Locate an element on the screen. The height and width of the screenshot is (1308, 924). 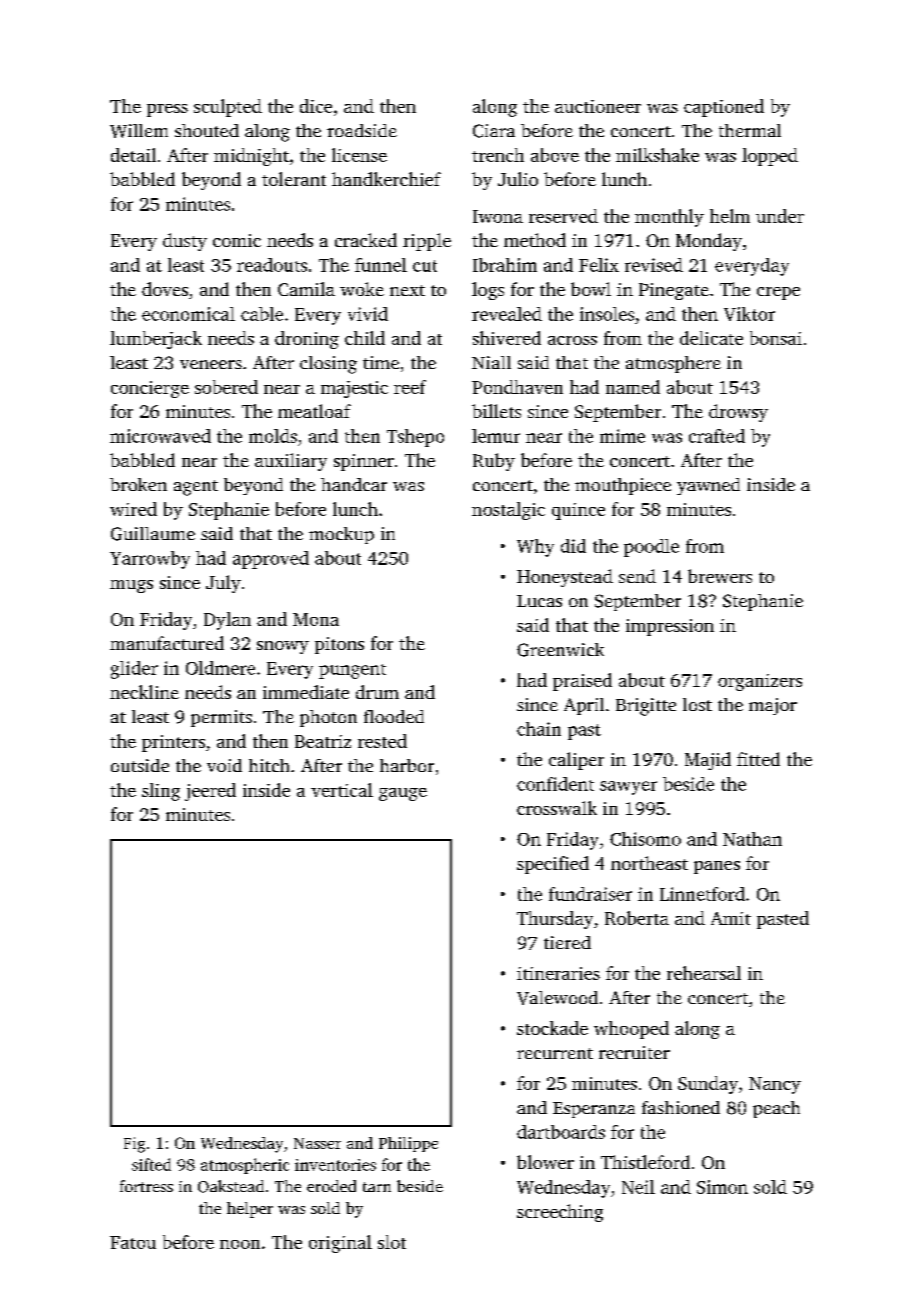
fitted is located at coordinates (758, 759).
